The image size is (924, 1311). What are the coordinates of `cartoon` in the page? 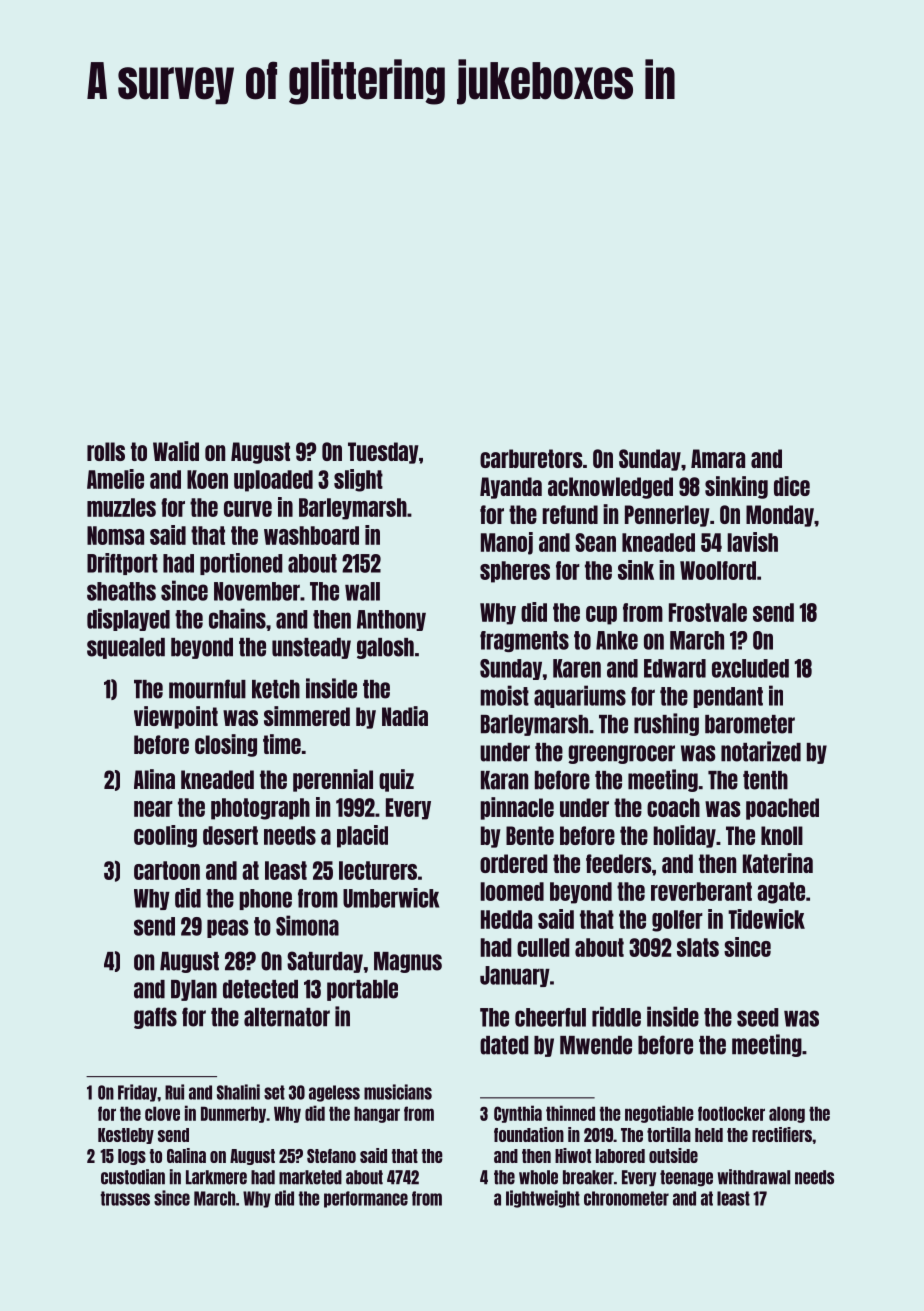 It's located at (167, 870).
